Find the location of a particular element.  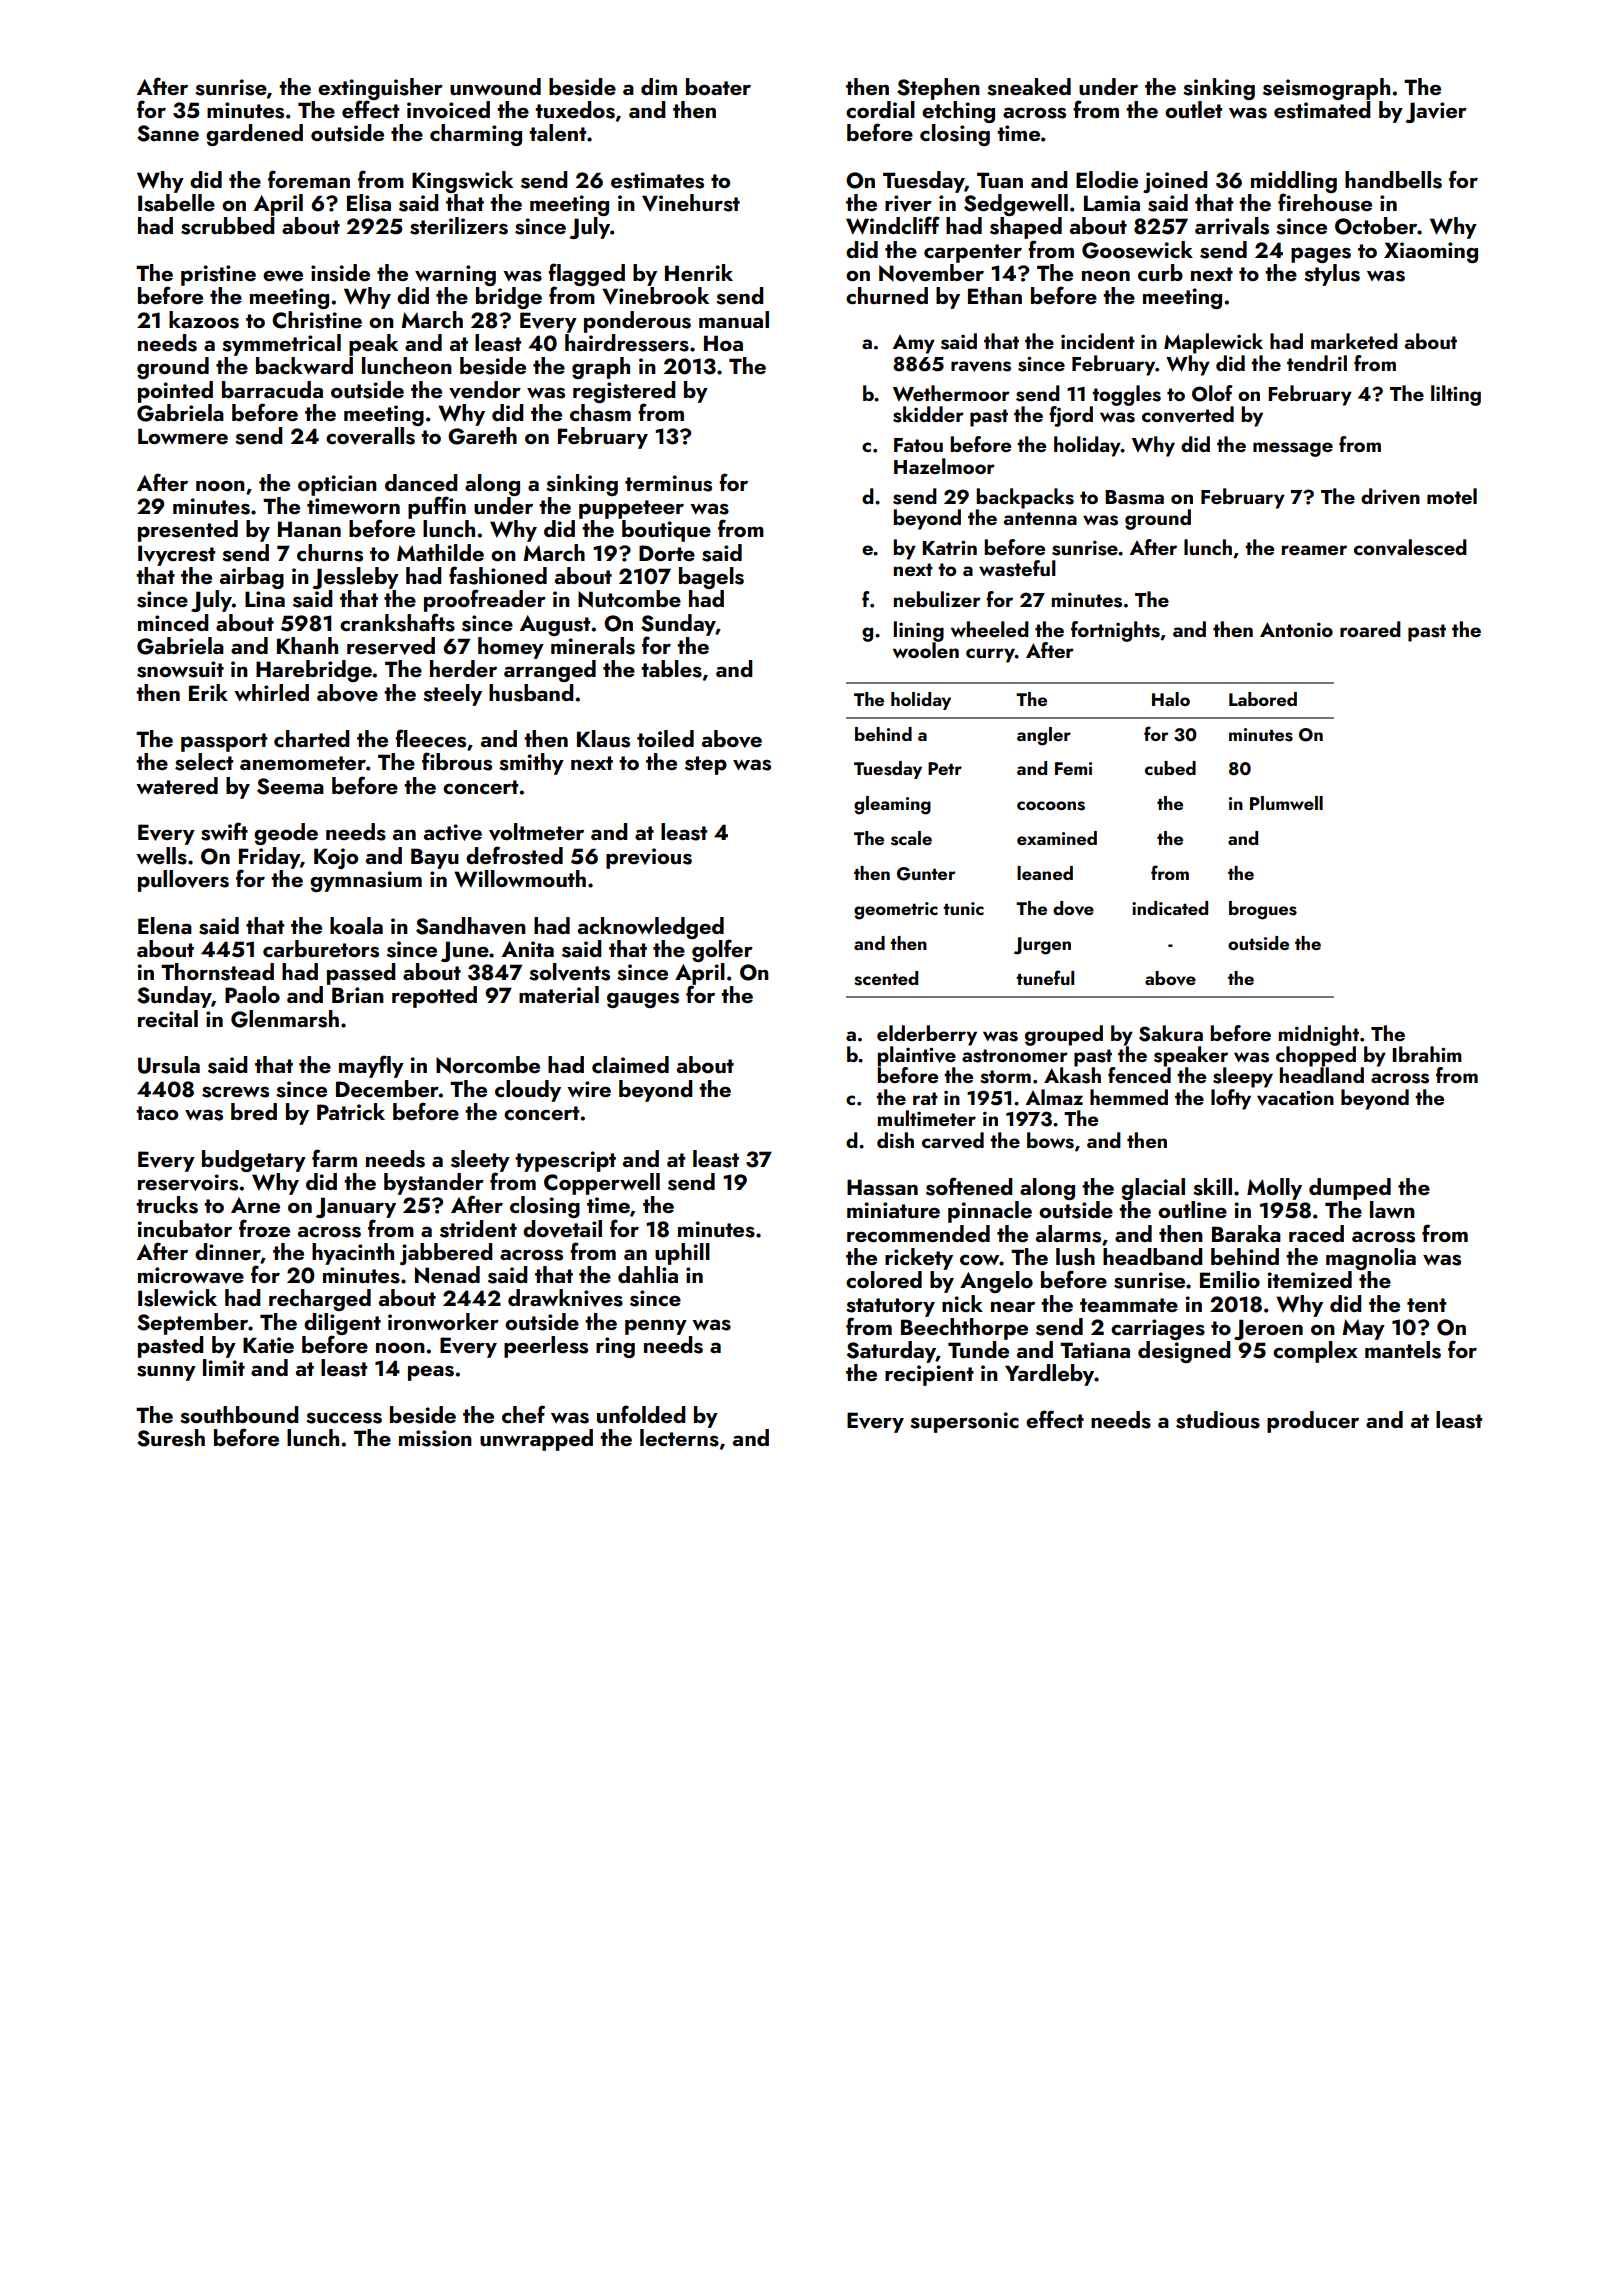

reamer is located at coordinates (1314, 550).
